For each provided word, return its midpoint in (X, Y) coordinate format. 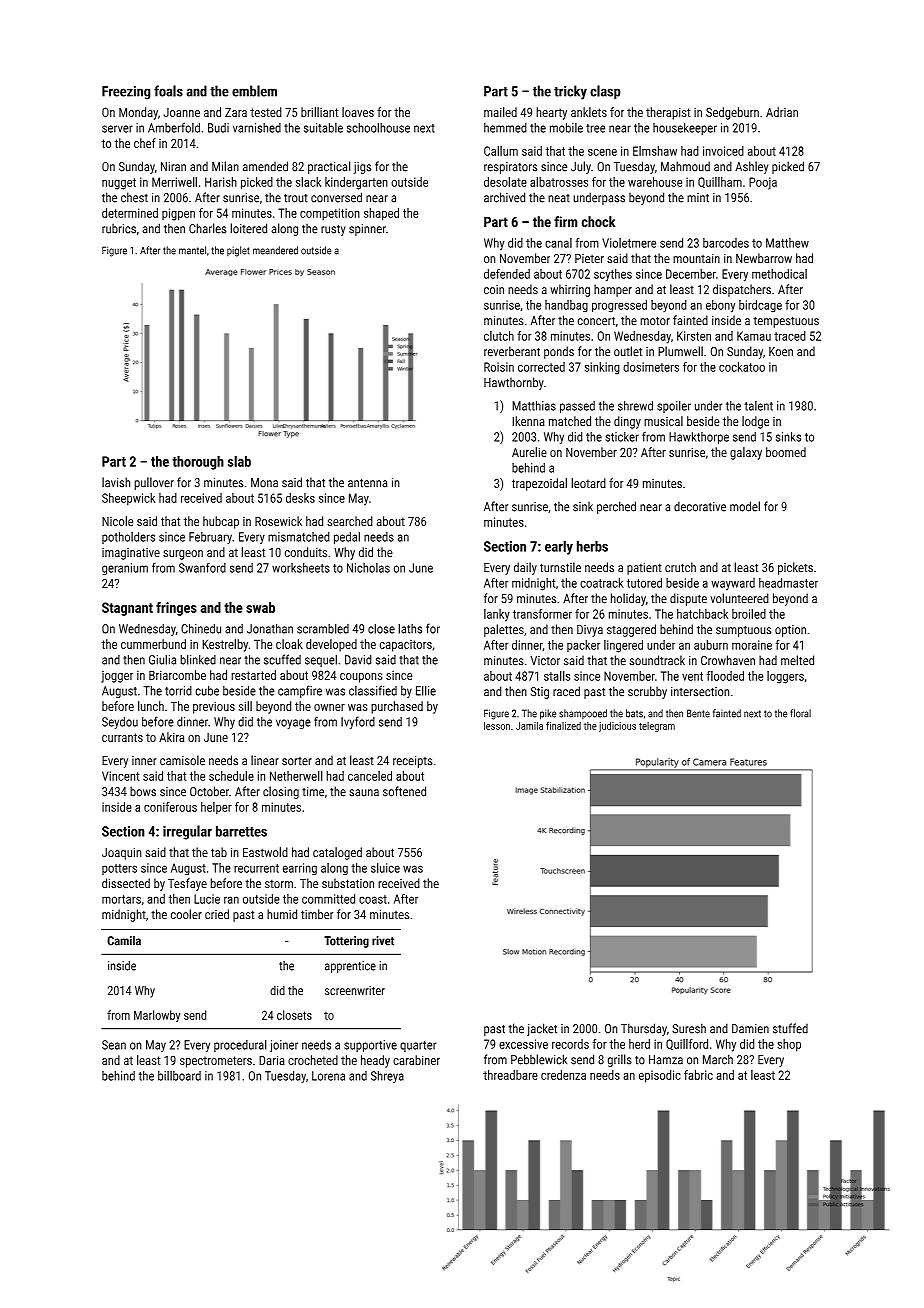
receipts (413, 762)
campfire (300, 691)
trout (296, 198)
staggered (631, 630)
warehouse (655, 182)
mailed (500, 112)
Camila (124, 941)
